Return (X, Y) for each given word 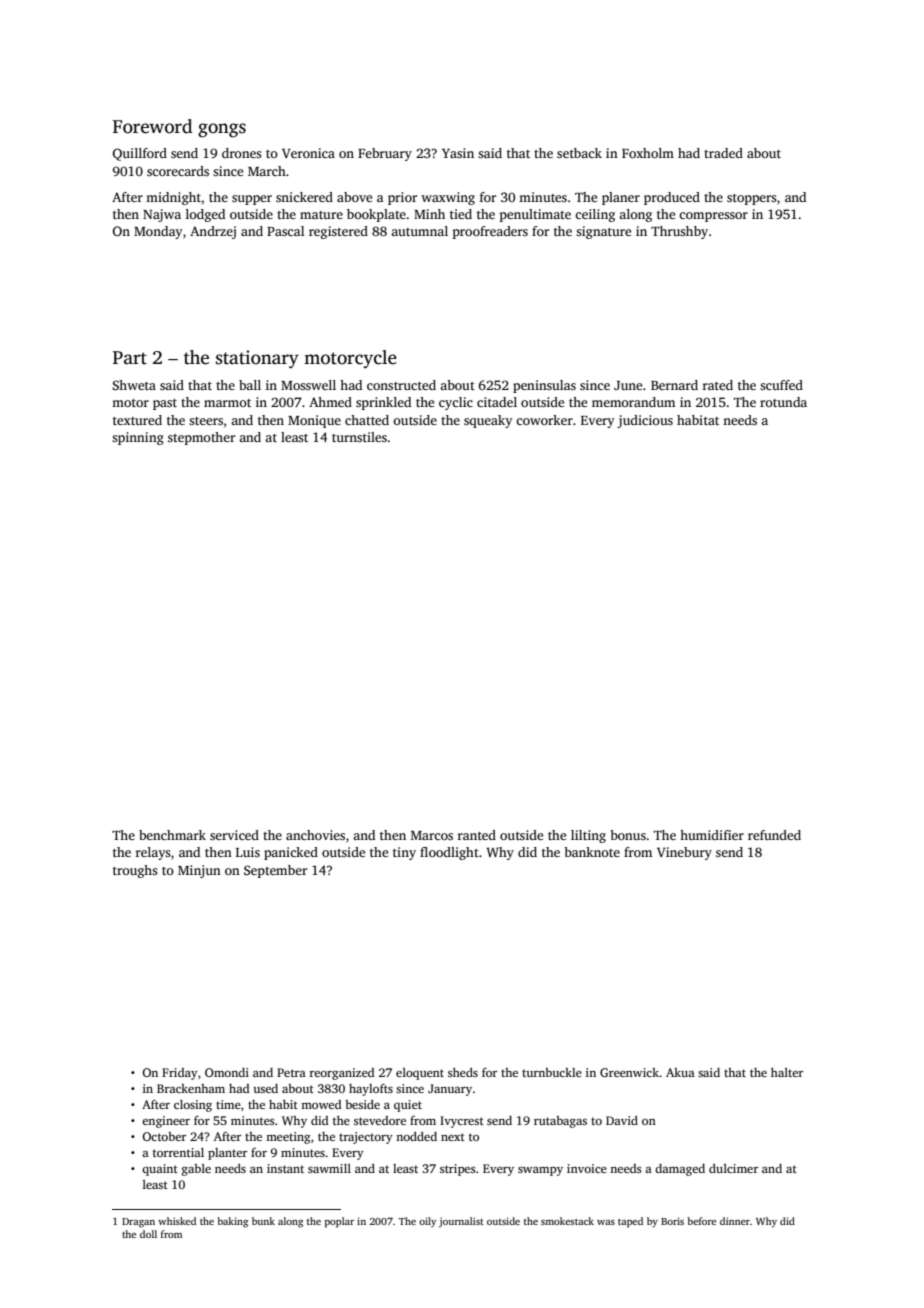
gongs (222, 130)
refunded (774, 835)
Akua (680, 1072)
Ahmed (330, 402)
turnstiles (359, 437)
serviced (234, 835)
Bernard (674, 385)
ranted (477, 835)
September (275, 871)
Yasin (458, 153)
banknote (592, 852)
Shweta (134, 385)
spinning (138, 438)
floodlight (449, 853)
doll (148, 1234)
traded (723, 153)
